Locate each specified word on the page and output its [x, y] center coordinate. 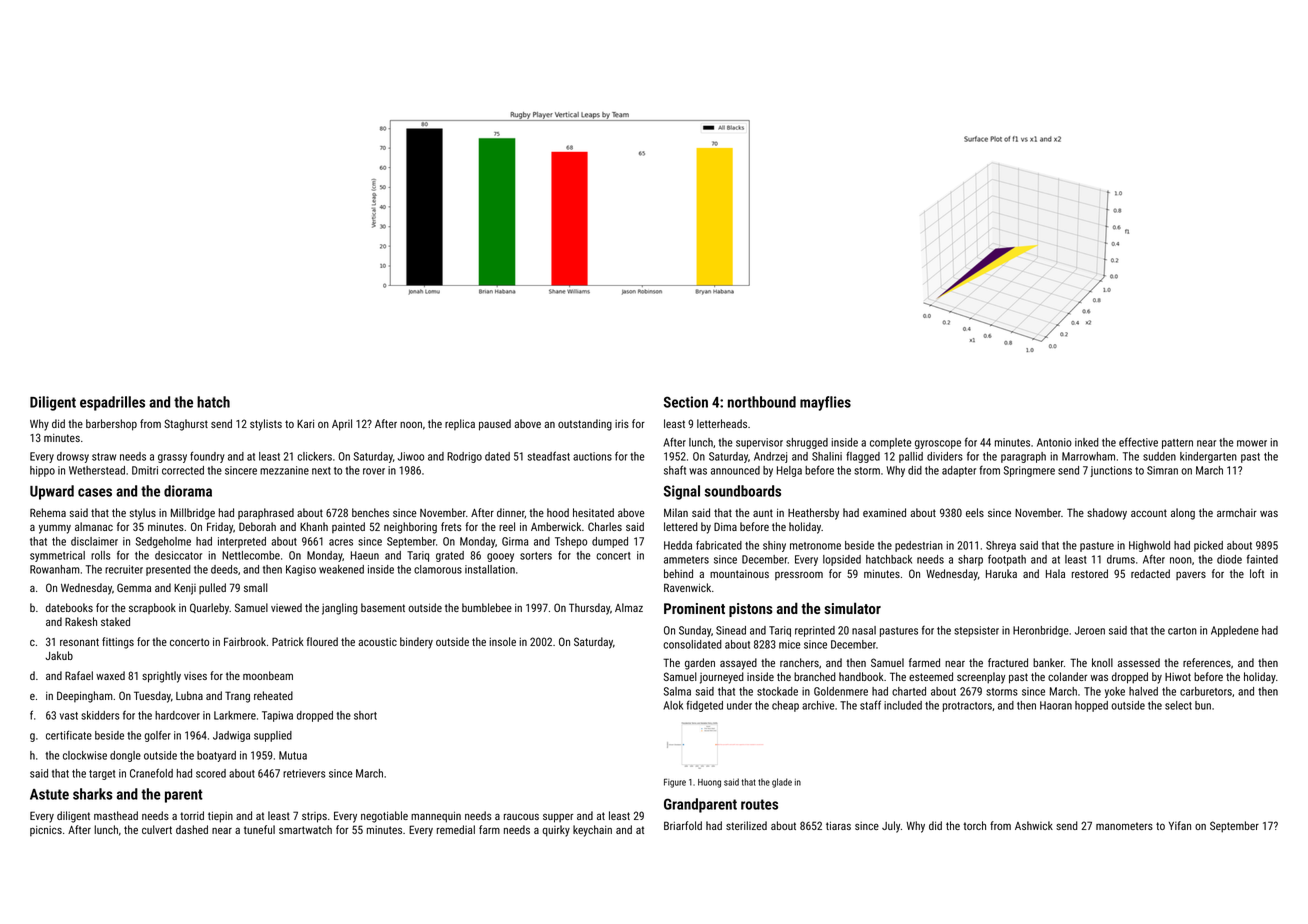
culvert [157, 829]
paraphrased [266, 513]
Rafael [79, 675]
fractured [1008, 662]
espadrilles [112, 403]
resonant [79, 642]
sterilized [746, 825]
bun [1203, 705]
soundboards [743, 491]
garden [700, 664]
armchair [1237, 512]
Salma [677, 691]
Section [686, 402]
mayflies [825, 403]
